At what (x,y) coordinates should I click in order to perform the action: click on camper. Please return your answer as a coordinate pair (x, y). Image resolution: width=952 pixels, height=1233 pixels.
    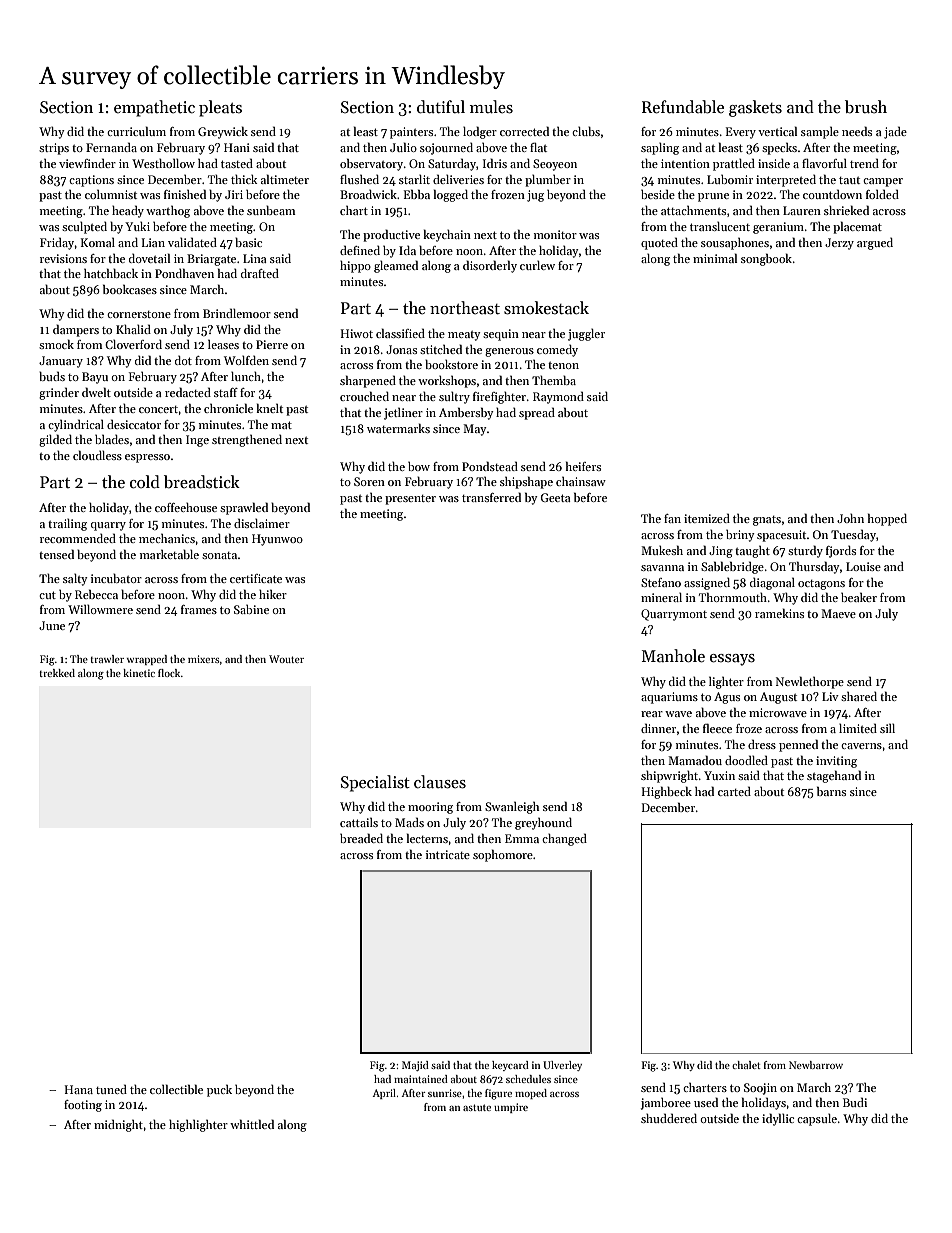
    Looking at the image, I should click on (883, 182).
